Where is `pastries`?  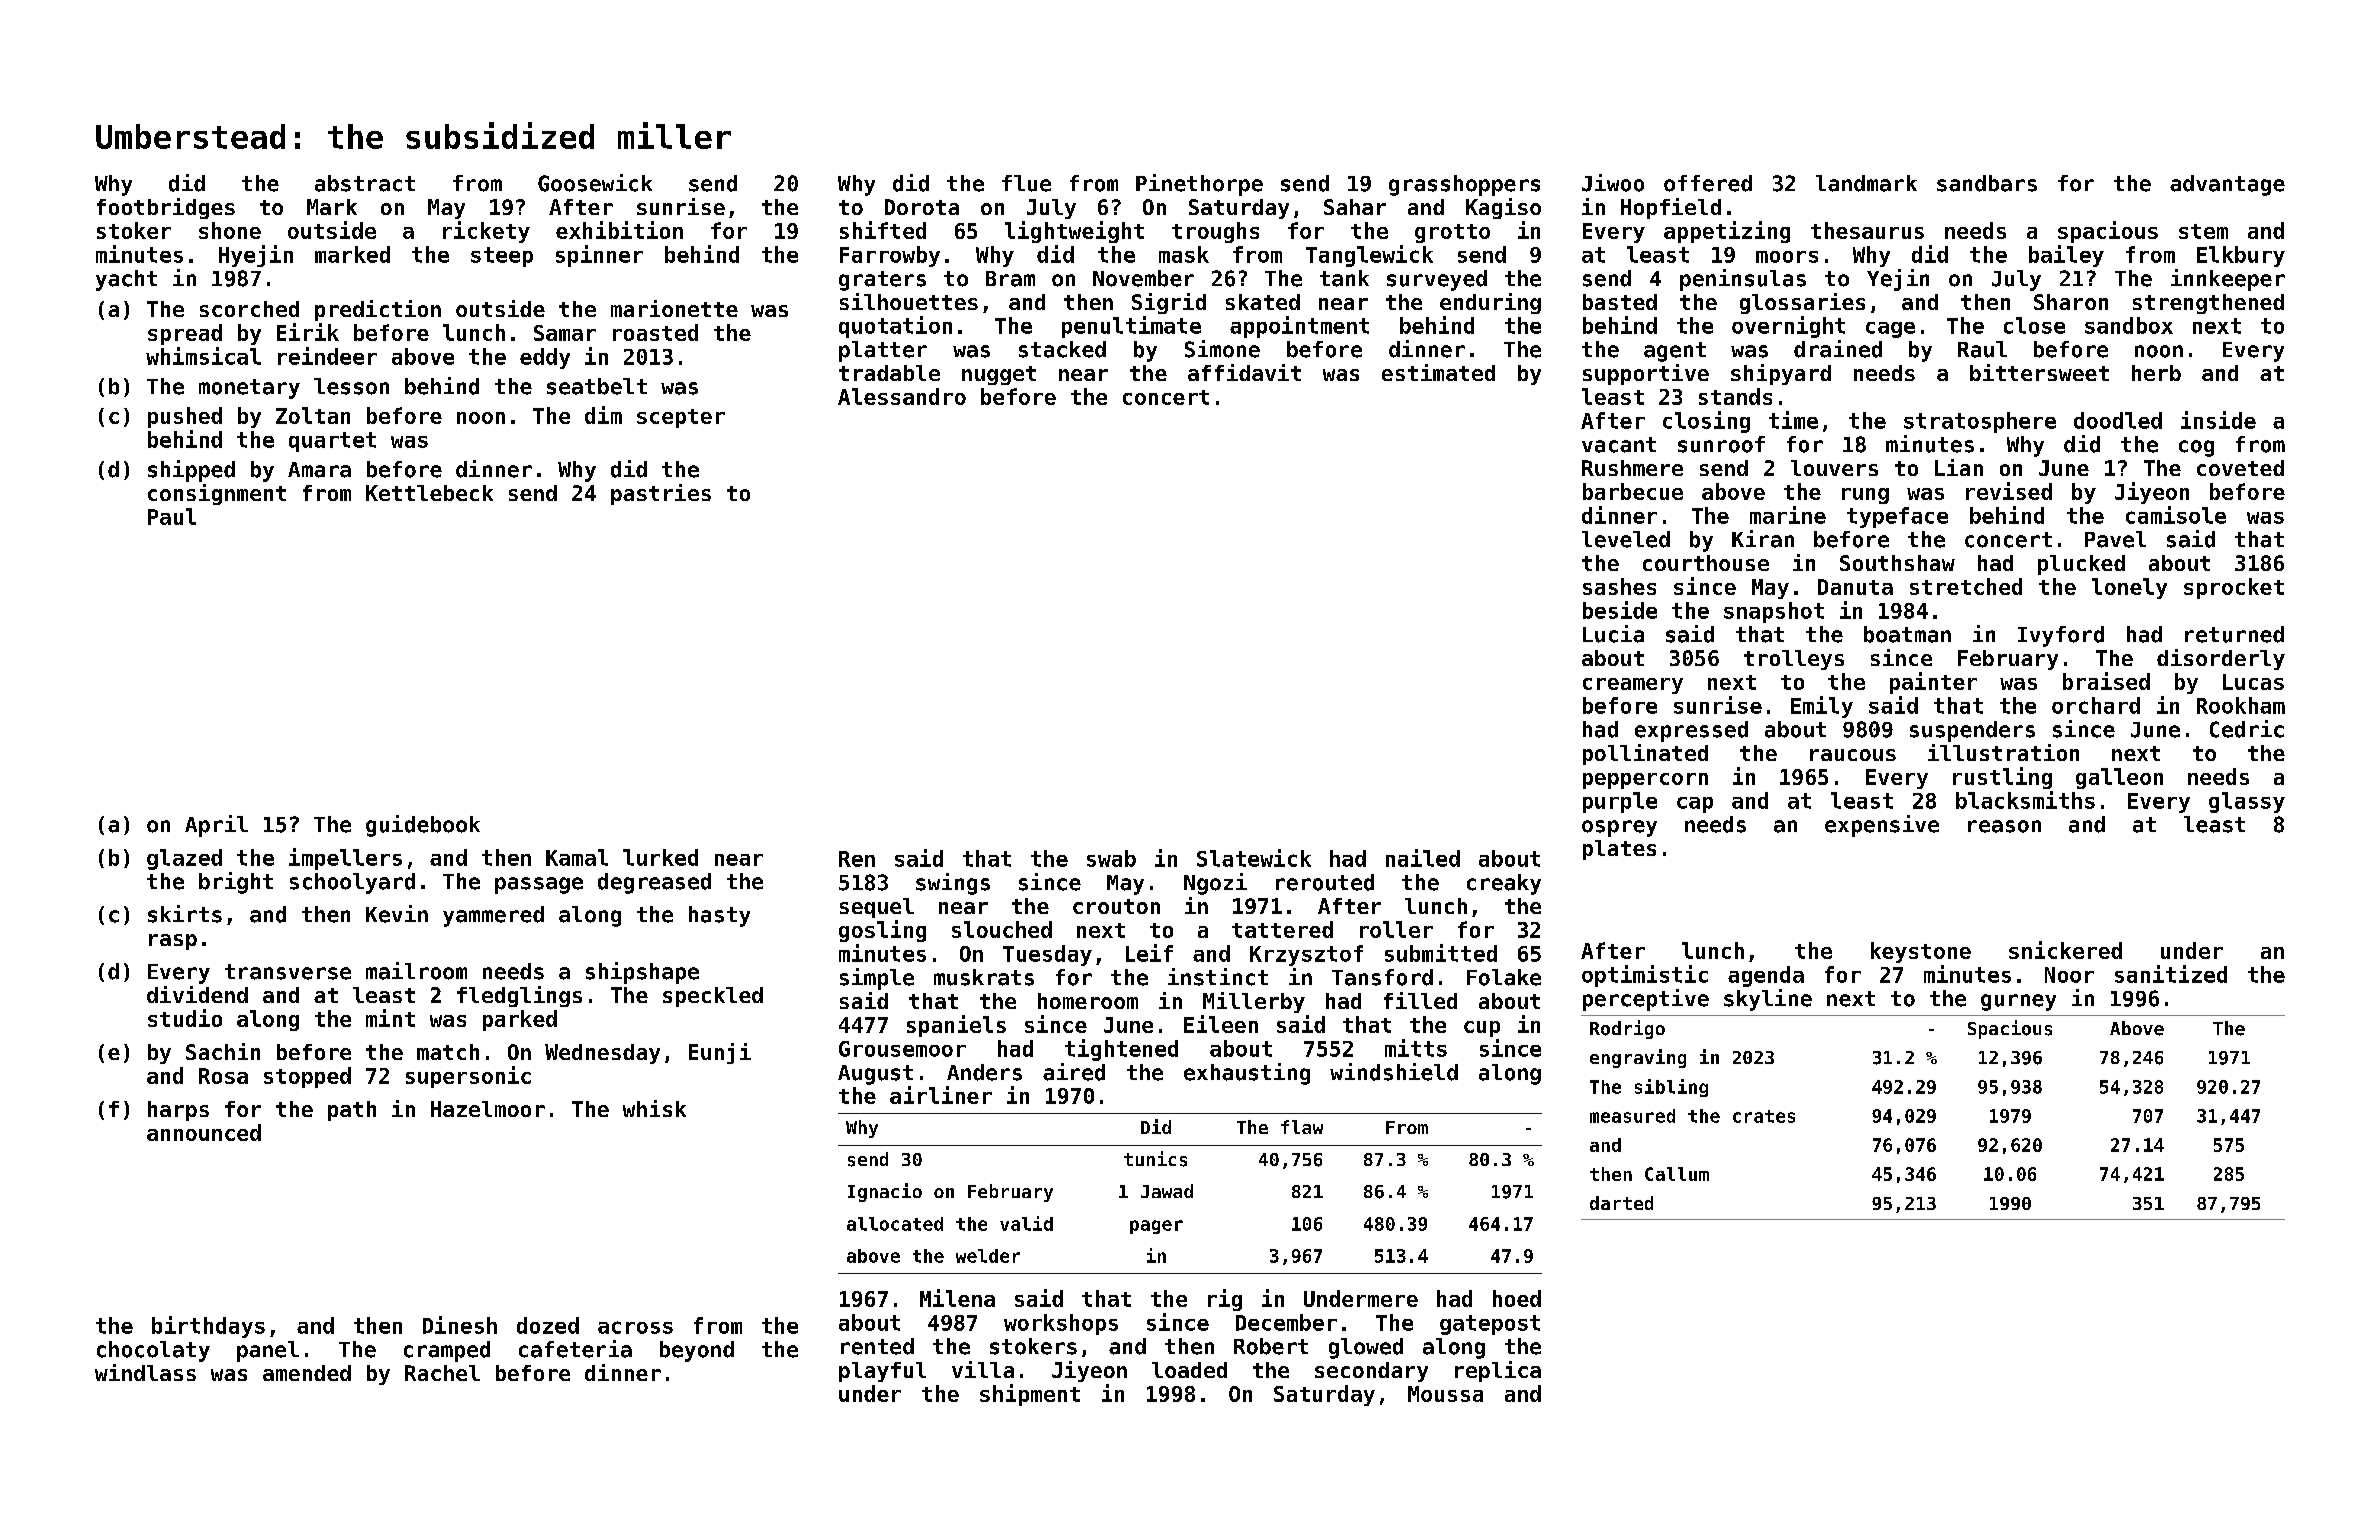
pastries is located at coordinates (661, 494).
